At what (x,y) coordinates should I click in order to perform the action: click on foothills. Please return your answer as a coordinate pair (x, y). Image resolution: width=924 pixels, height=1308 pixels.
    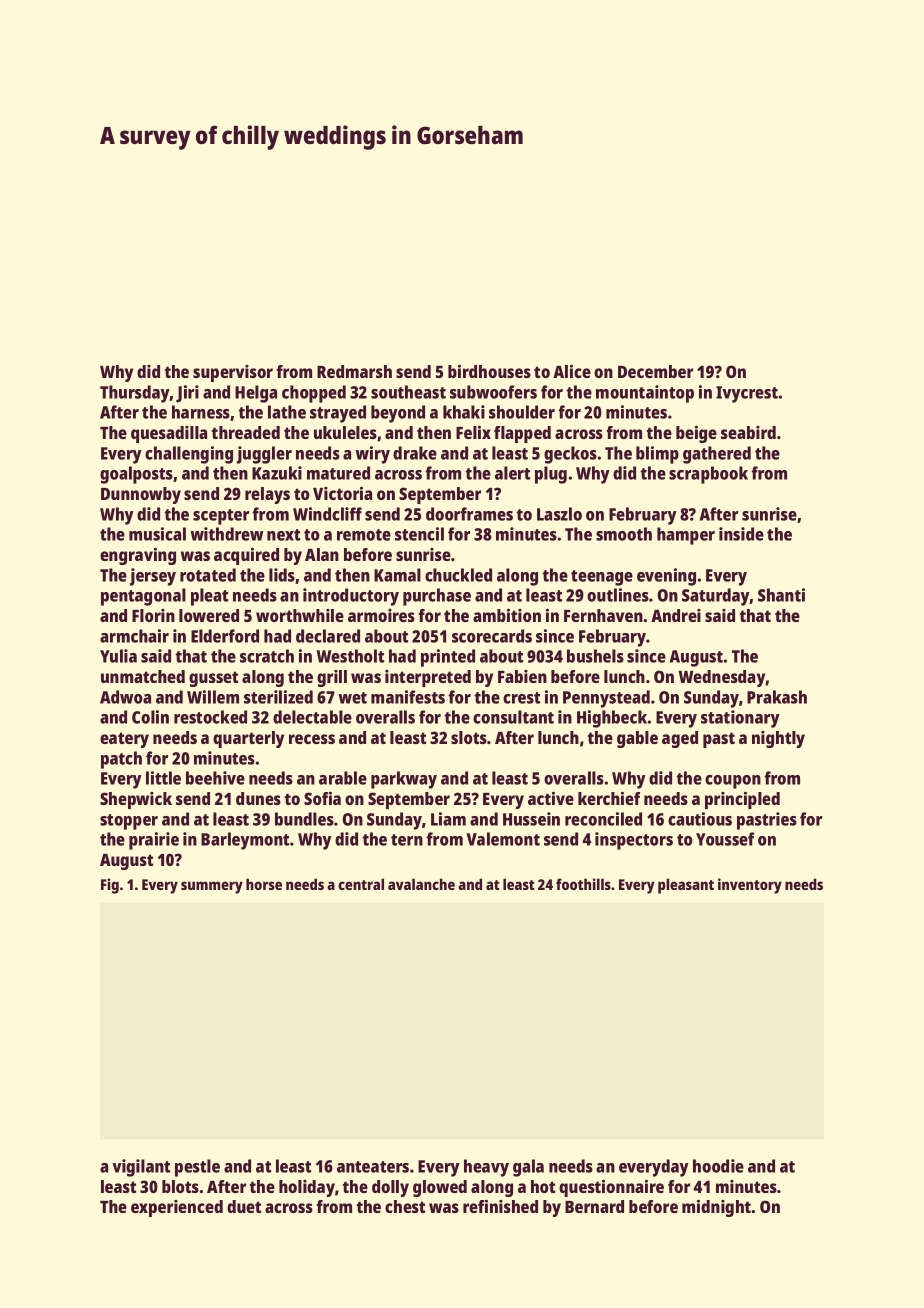
    Looking at the image, I should click on (583, 884).
